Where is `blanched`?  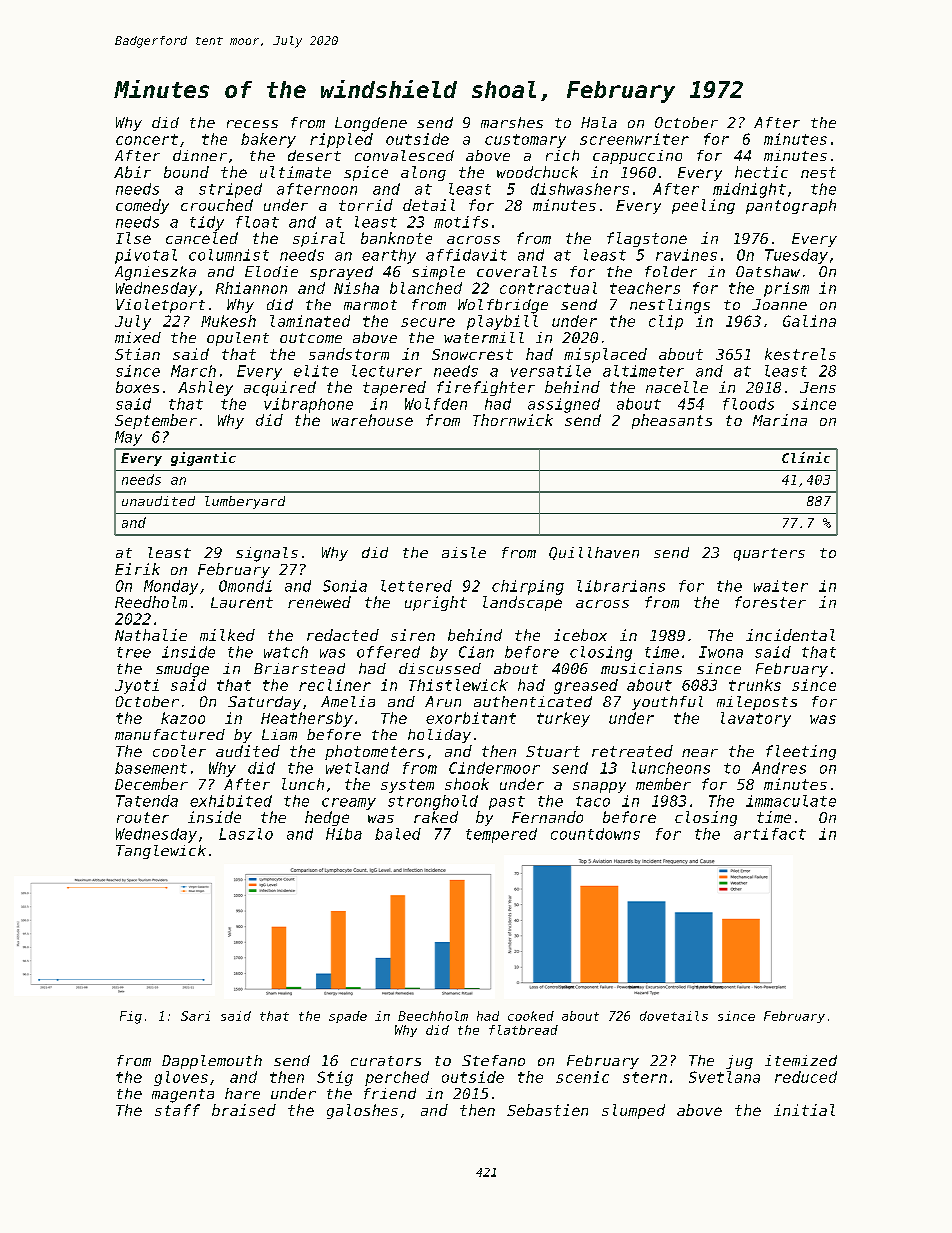
blanched is located at coordinates (426, 288).
